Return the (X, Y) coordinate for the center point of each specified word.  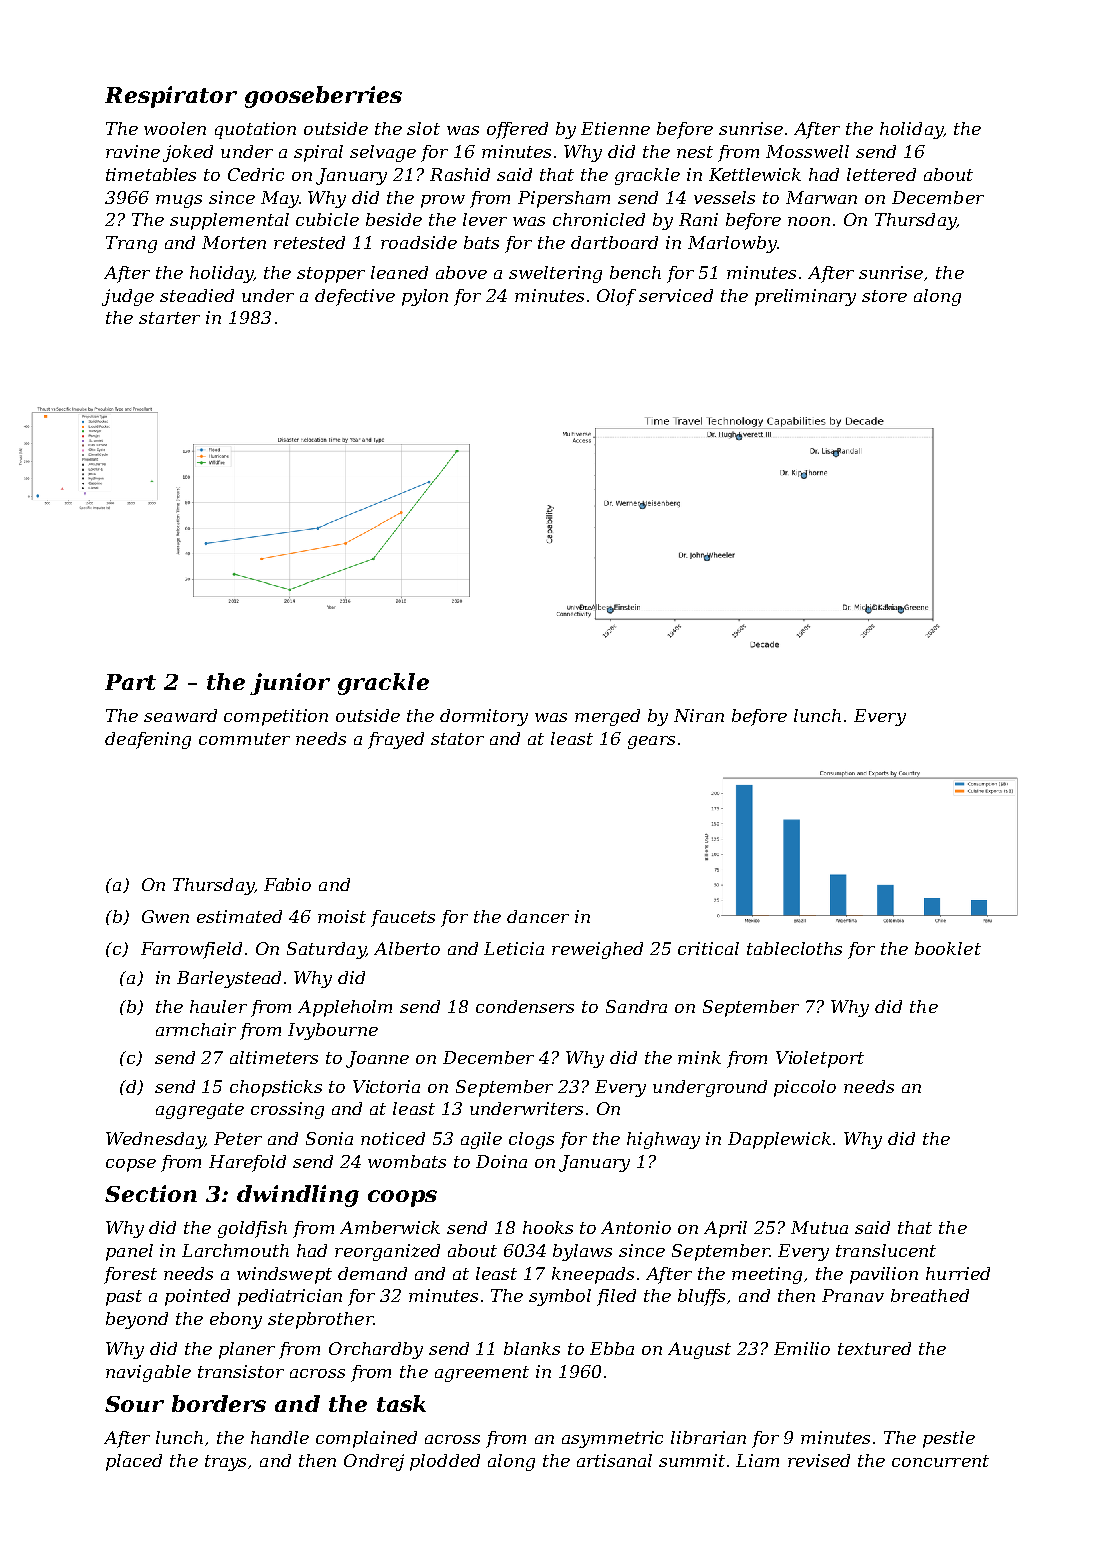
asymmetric (612, 1439)
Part (130, 682)
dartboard (614, 242)
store (884, 296)
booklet (948, 948)
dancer (538, 916)
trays (225, 1463)
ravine (133, 151)
